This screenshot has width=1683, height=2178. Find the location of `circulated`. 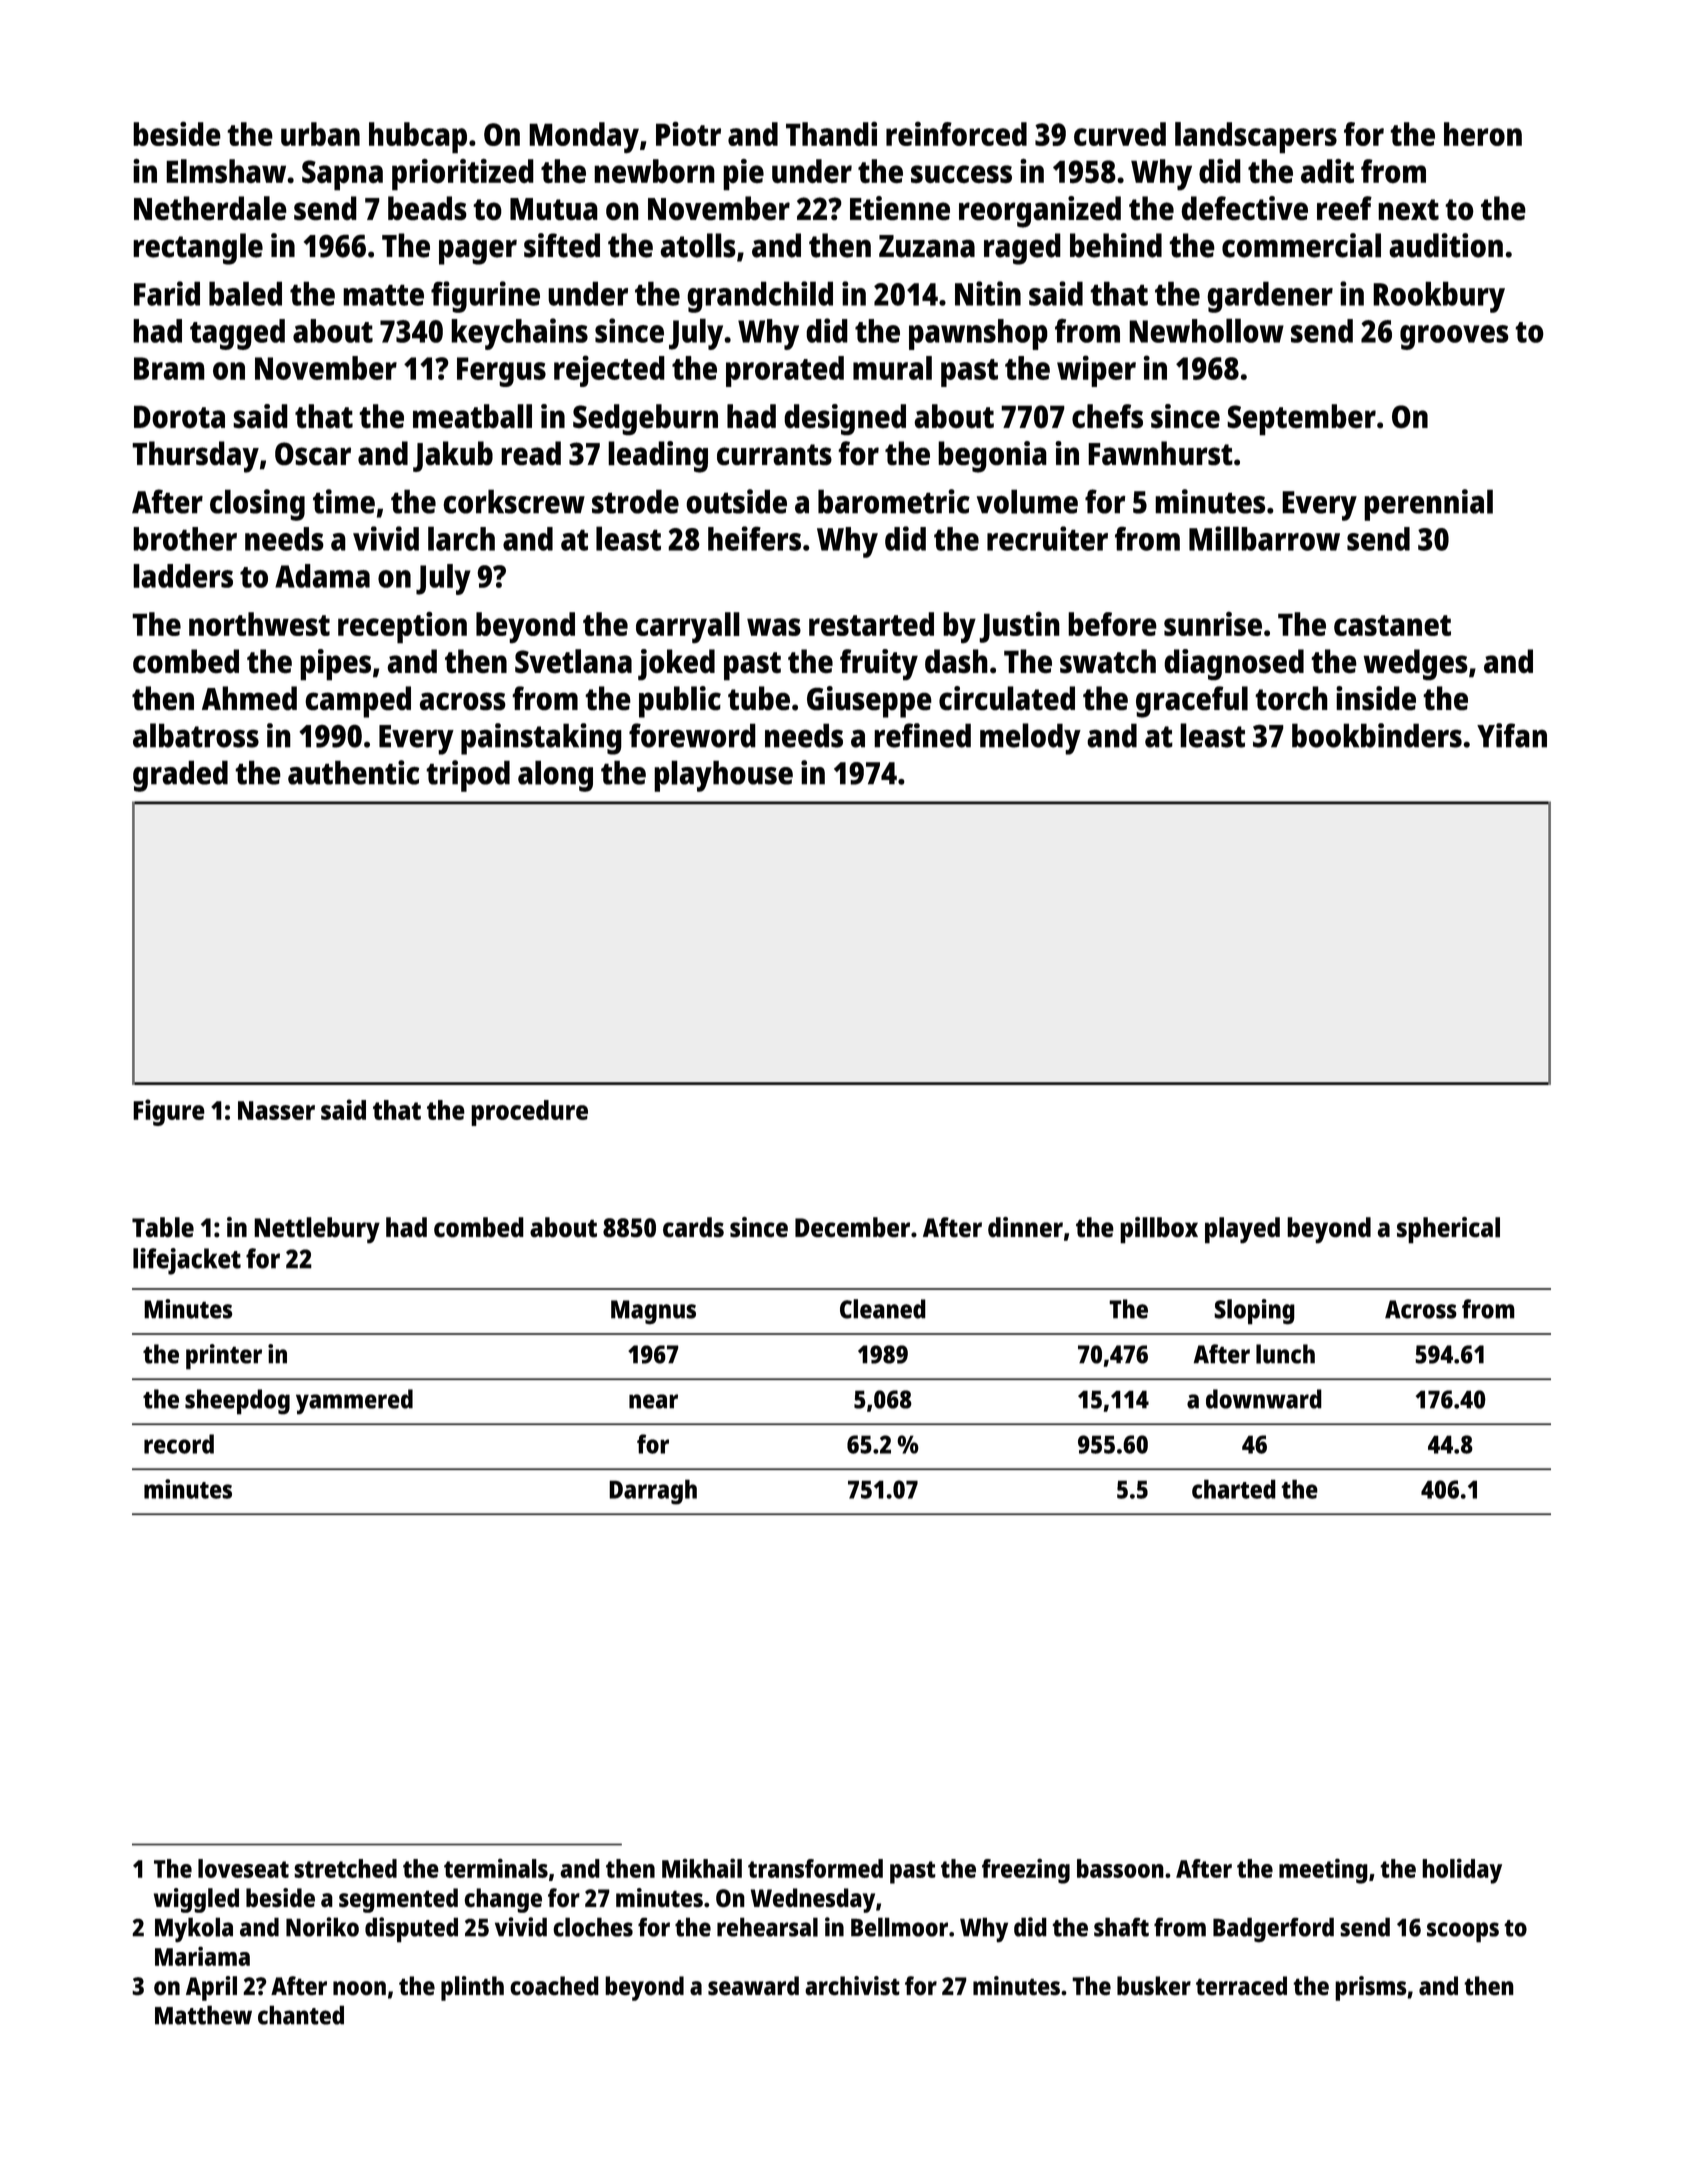

circulated is located at coordinates (1007, 698).
